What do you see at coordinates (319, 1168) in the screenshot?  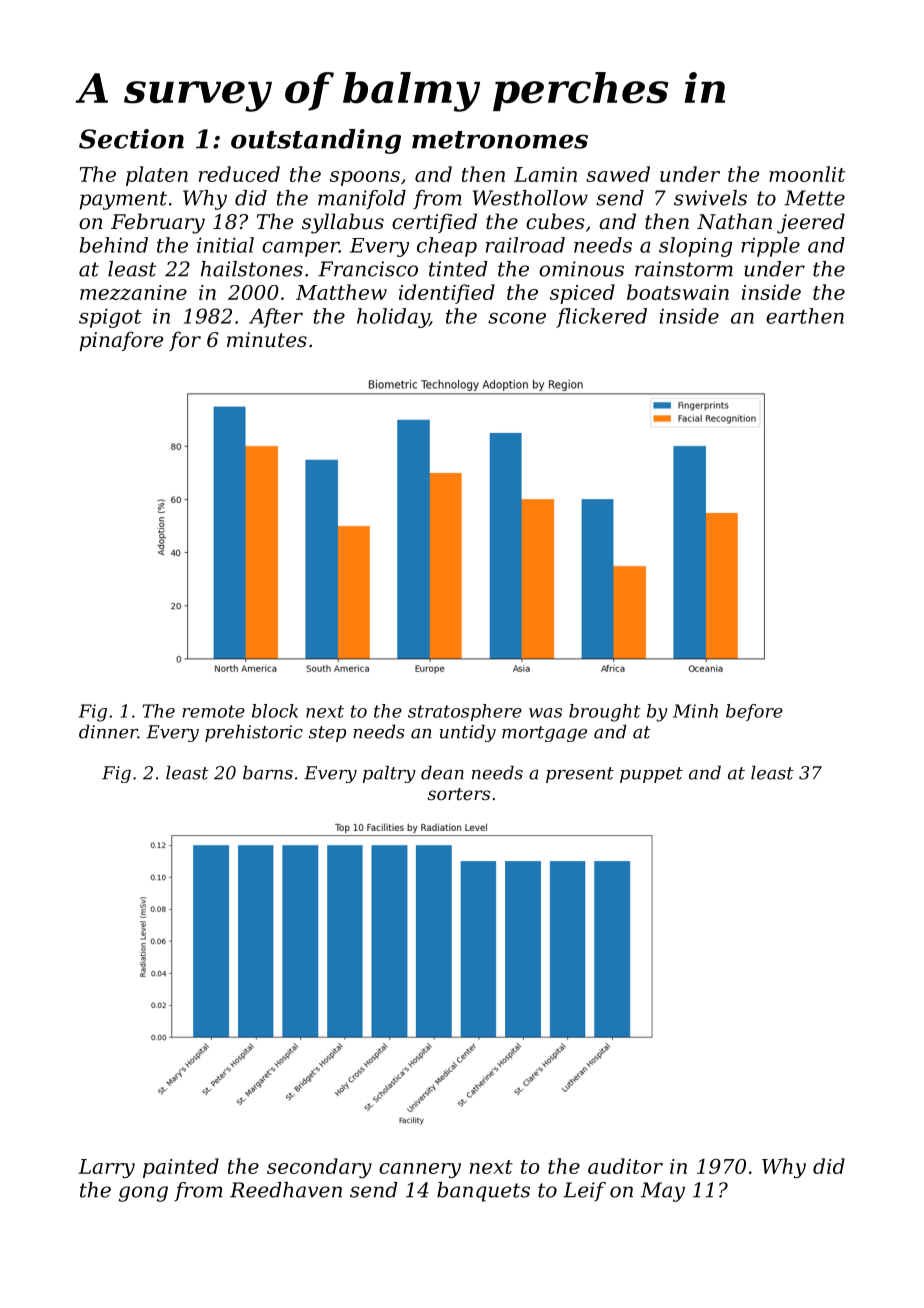 I see `secondary` at bounding box center [319, 1168].
